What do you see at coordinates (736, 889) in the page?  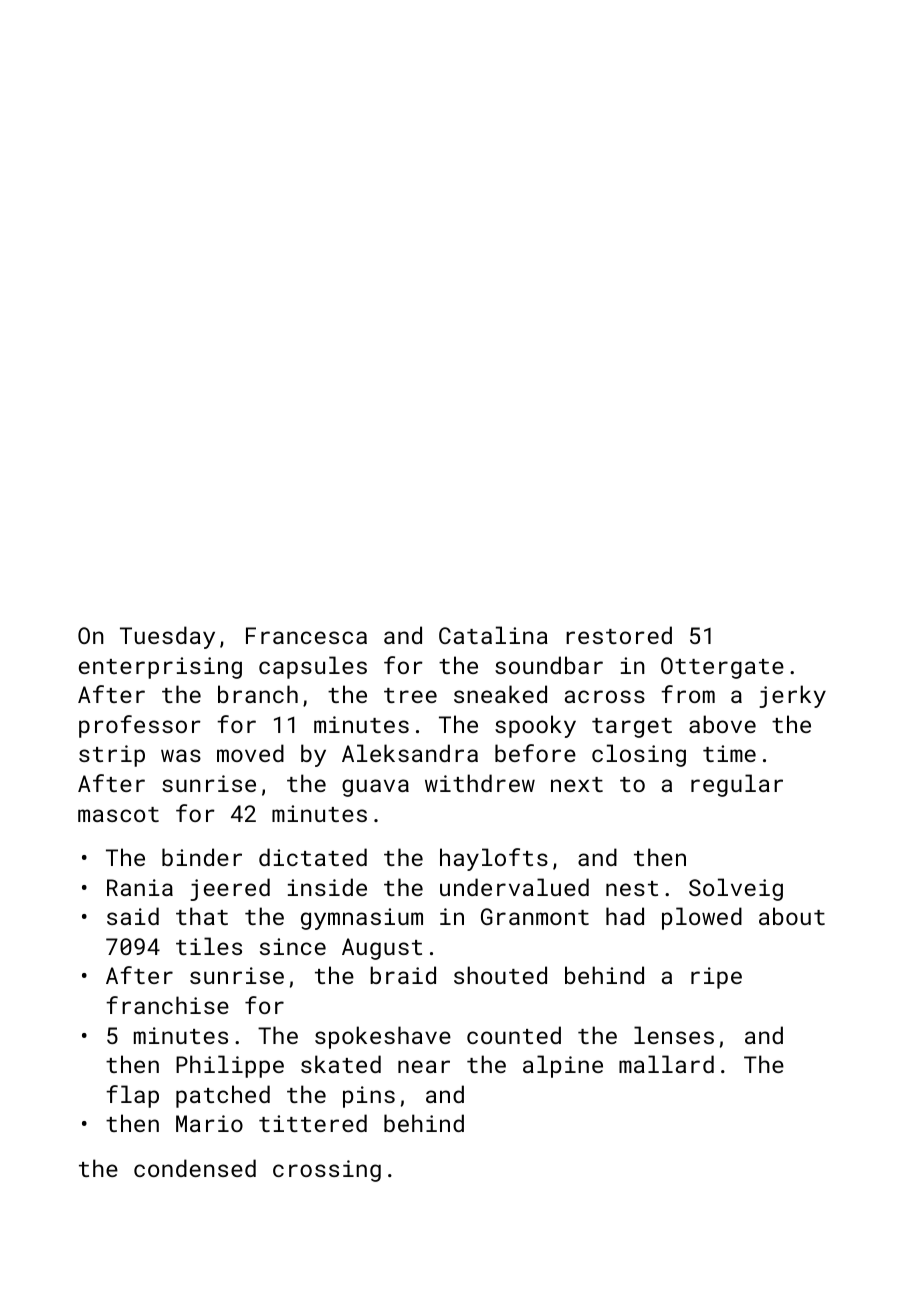 I see `Solveig` at bounding box center [736, 889].
